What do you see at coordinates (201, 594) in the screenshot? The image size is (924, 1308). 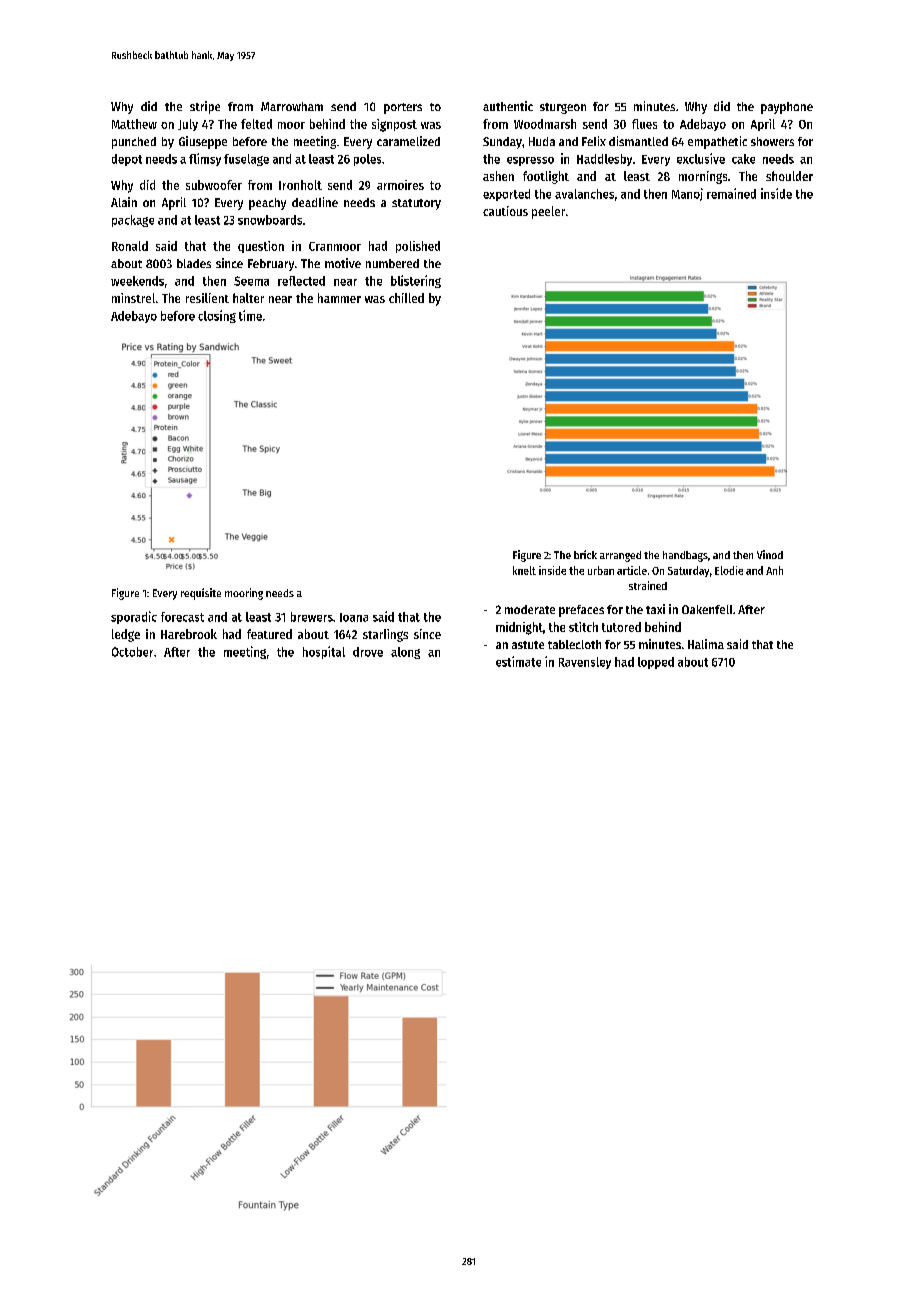 I see `requisite` at bounding box center [201, 594].
